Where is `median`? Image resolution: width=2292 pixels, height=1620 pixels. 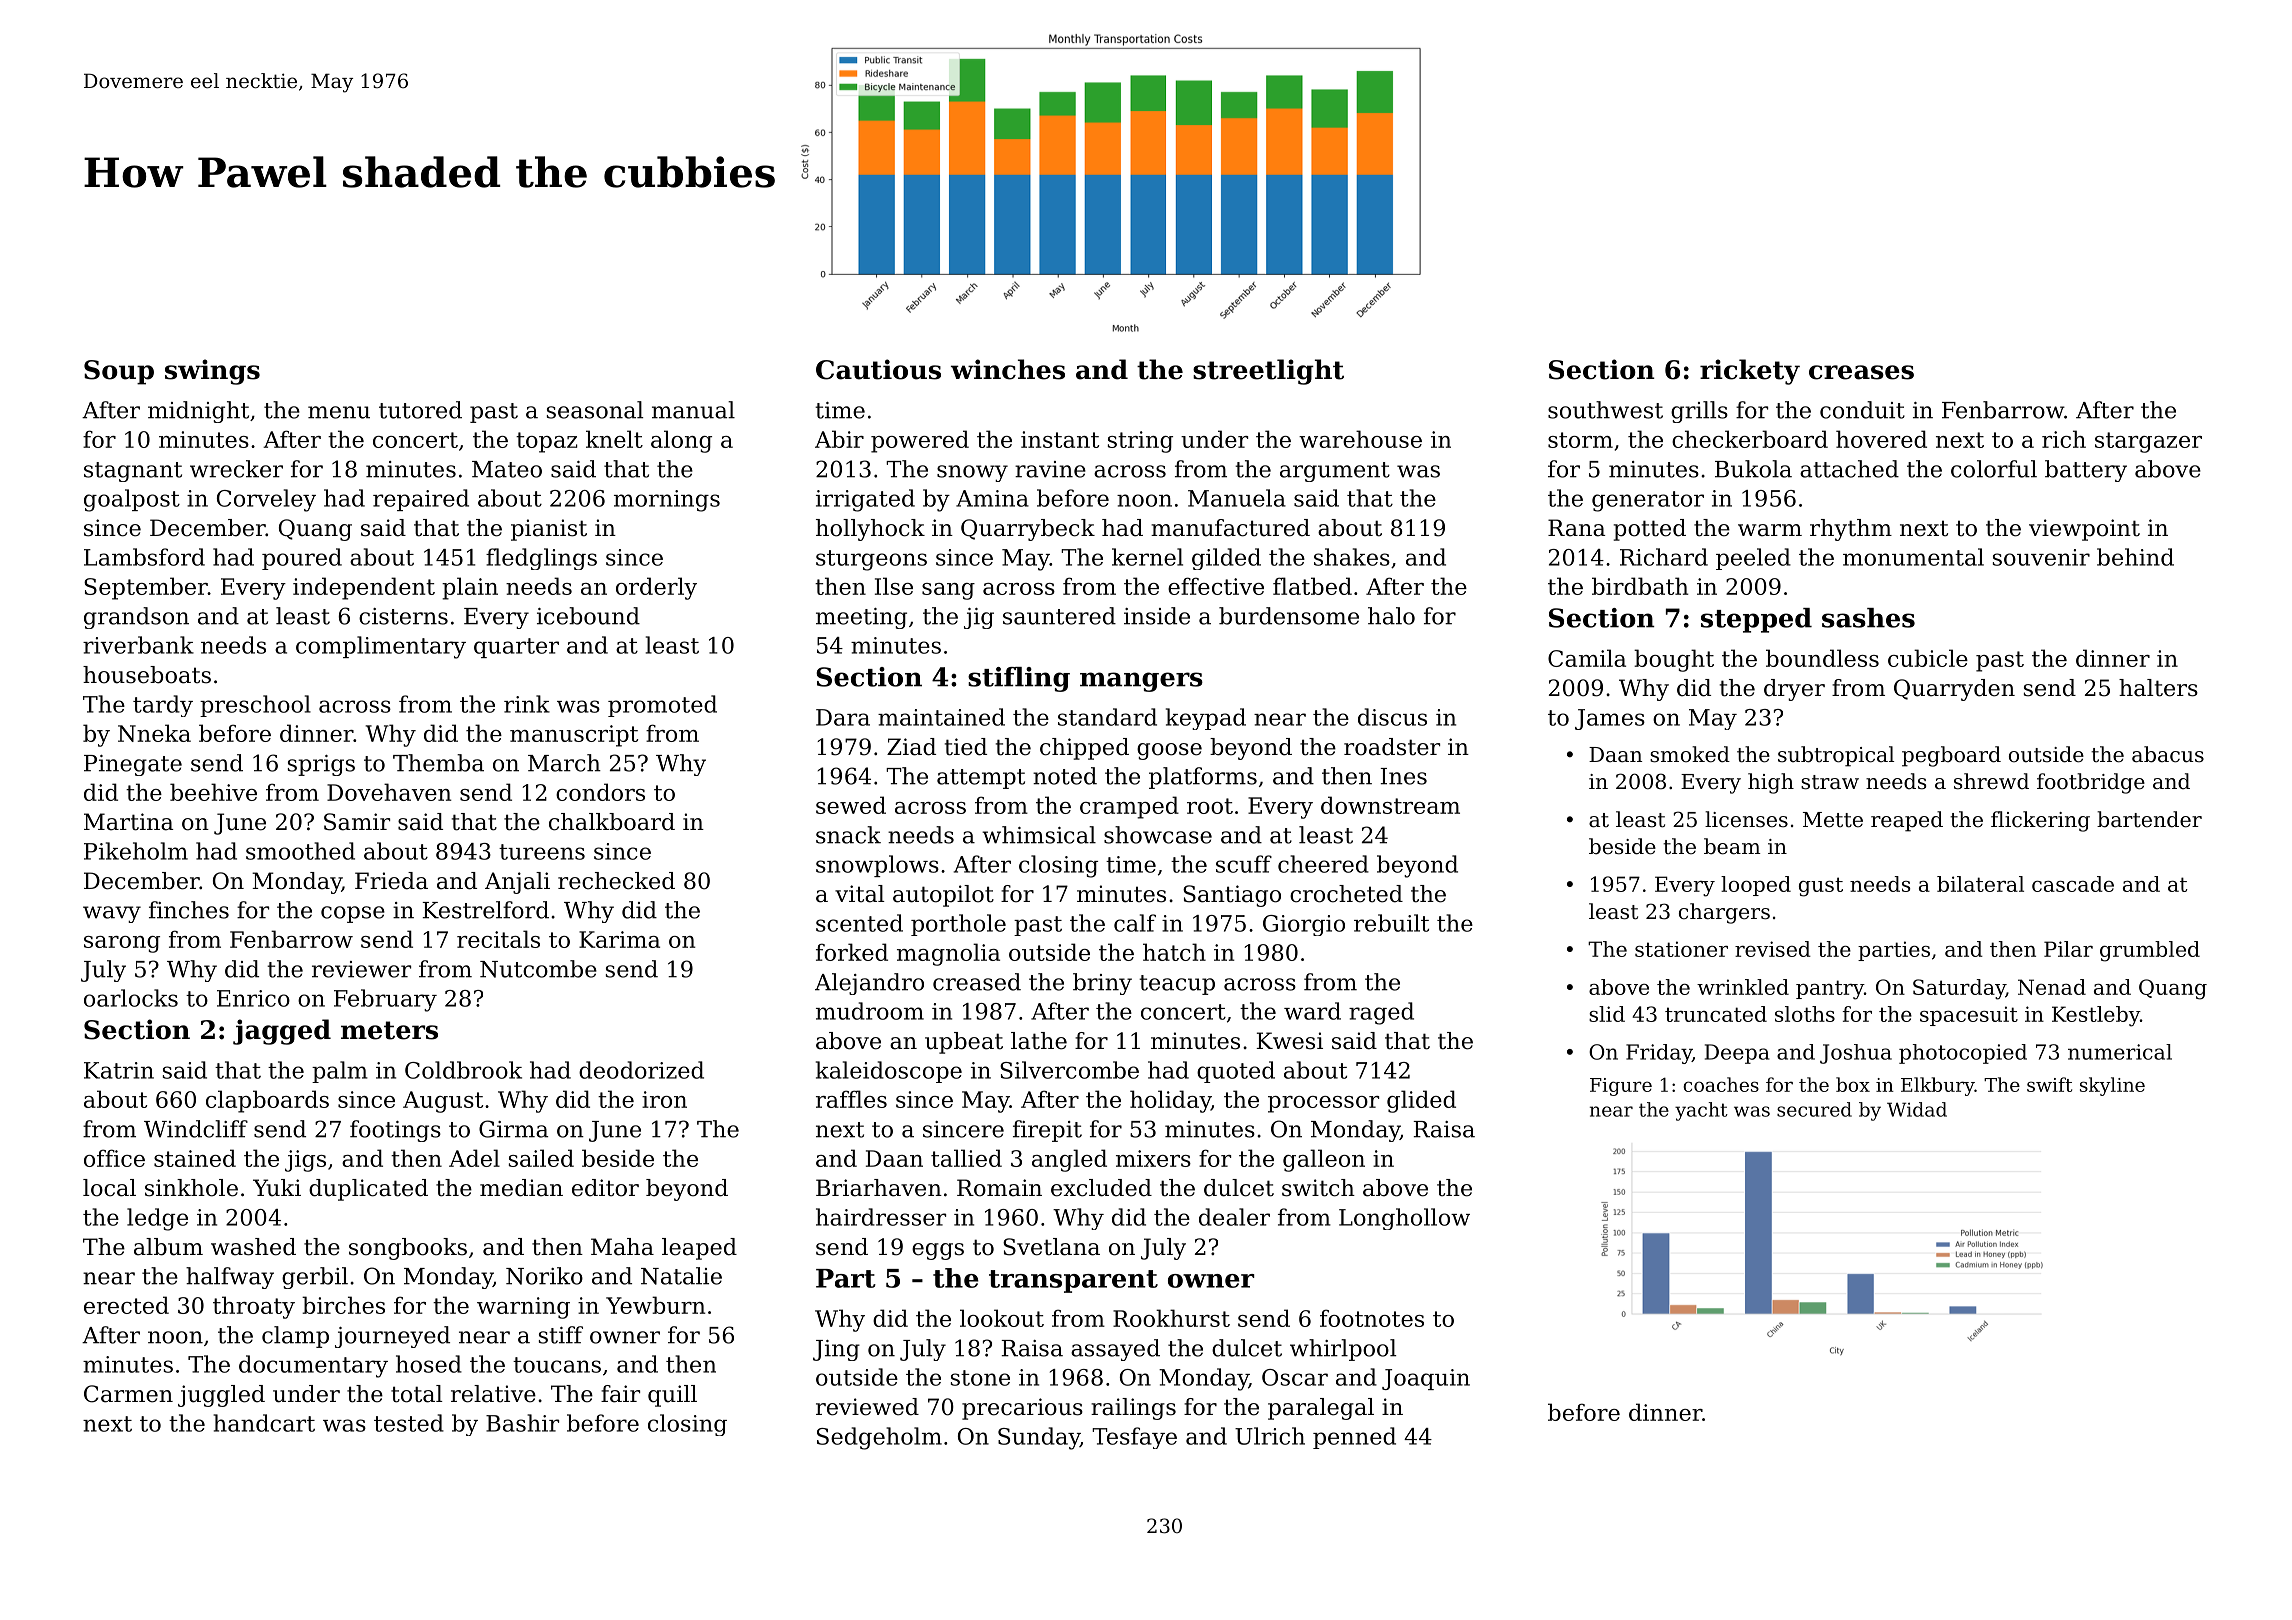 median is located at coordinates (521, 1188).
